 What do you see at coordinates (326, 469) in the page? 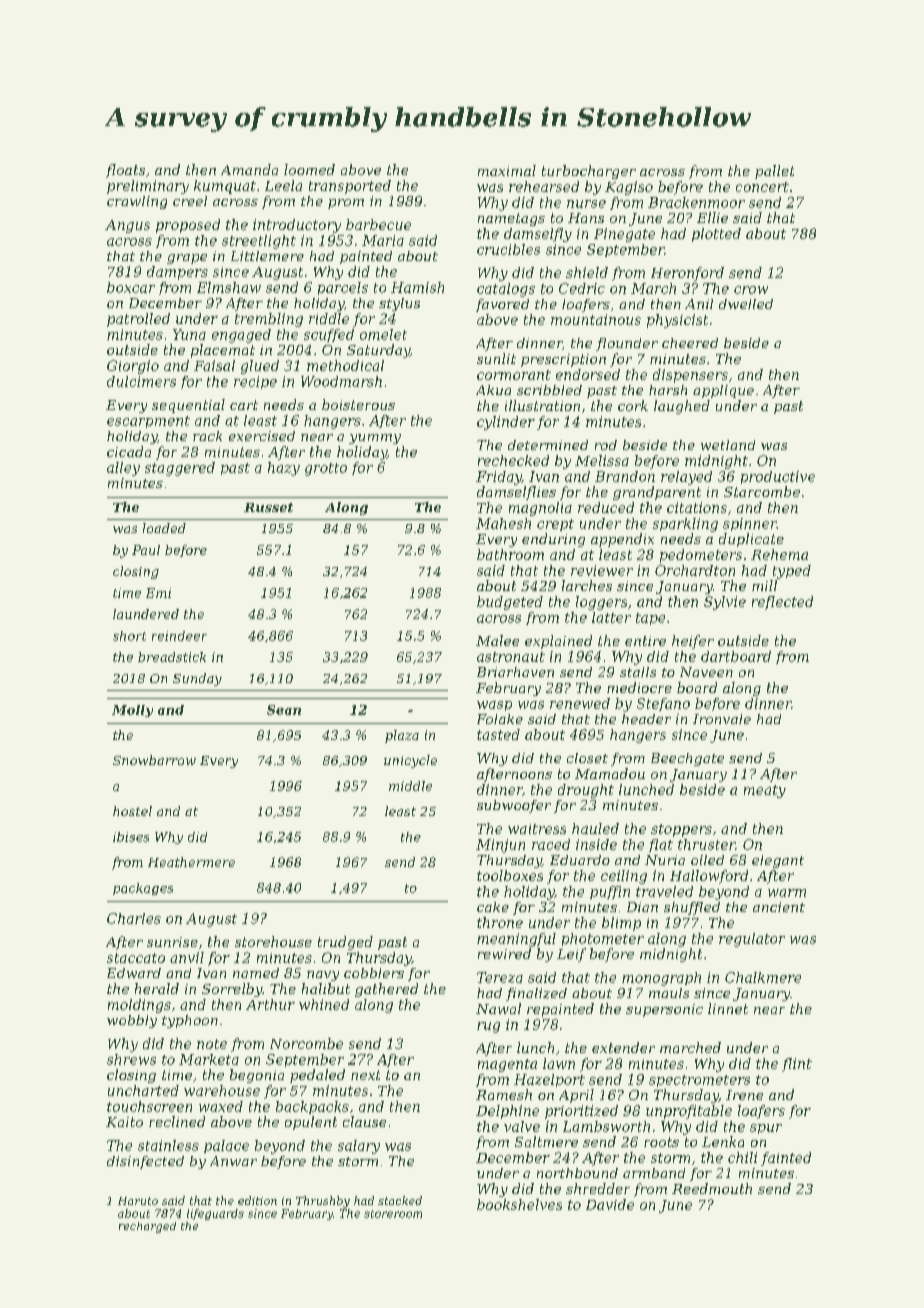
I see `grotto` at bounding box center [326, 469].
